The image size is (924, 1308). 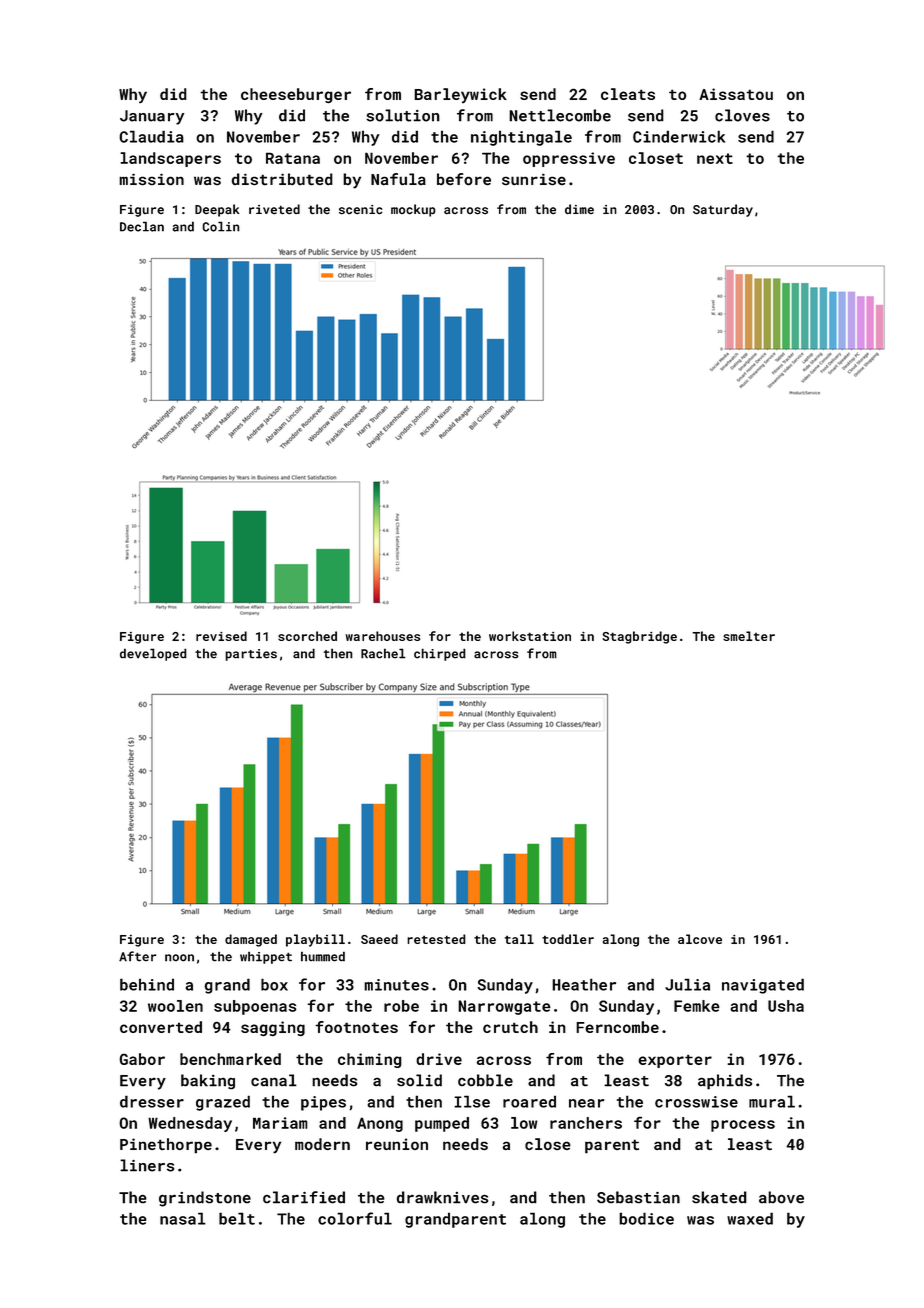 I want to click on Stagbridge, so click(x=639, y=637).
